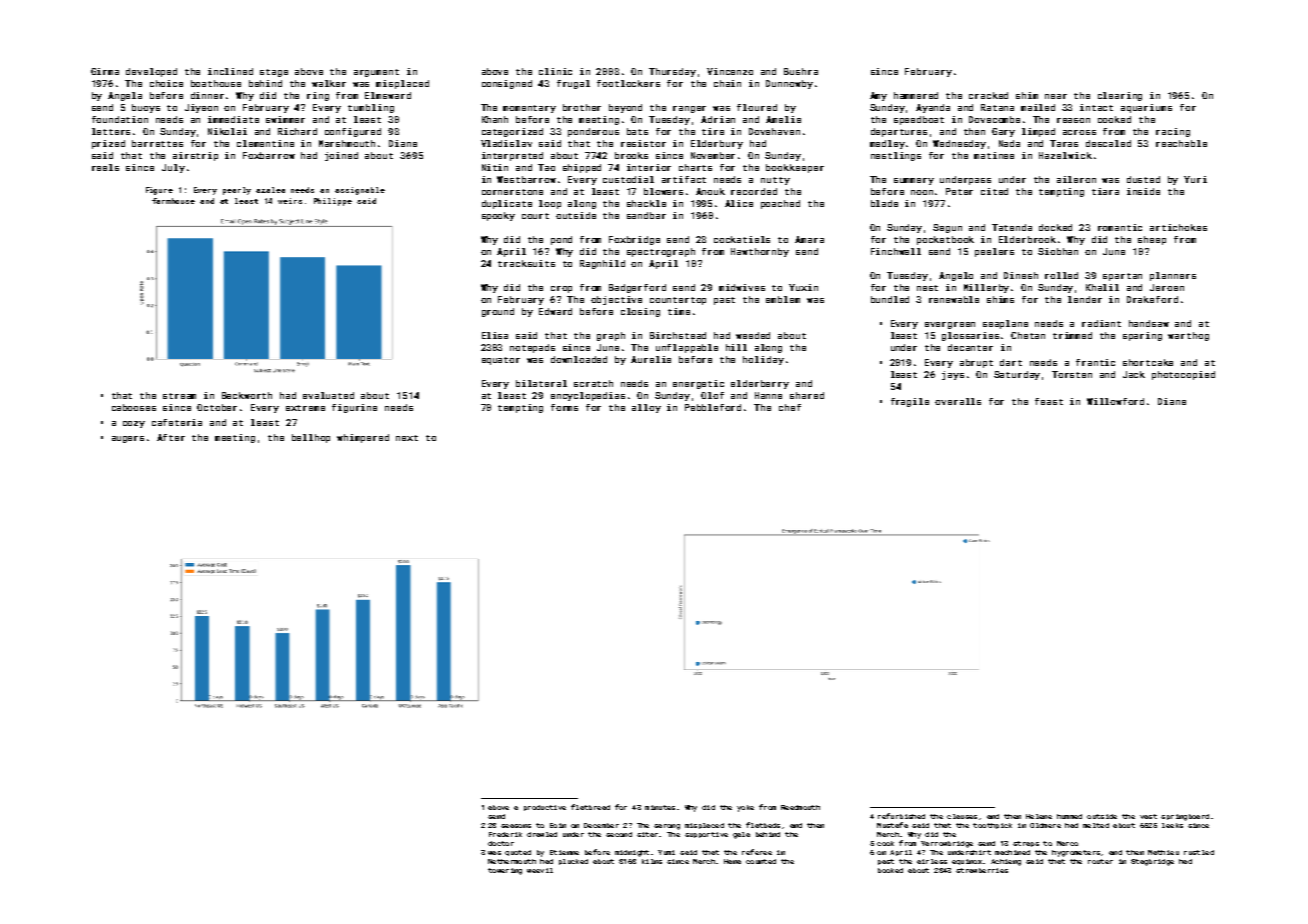 The height and width of the image is (924, 1308). What do you see at coordinates (495, 167) in the image?
I see `Nitin` at bounding box center [495, 167].
